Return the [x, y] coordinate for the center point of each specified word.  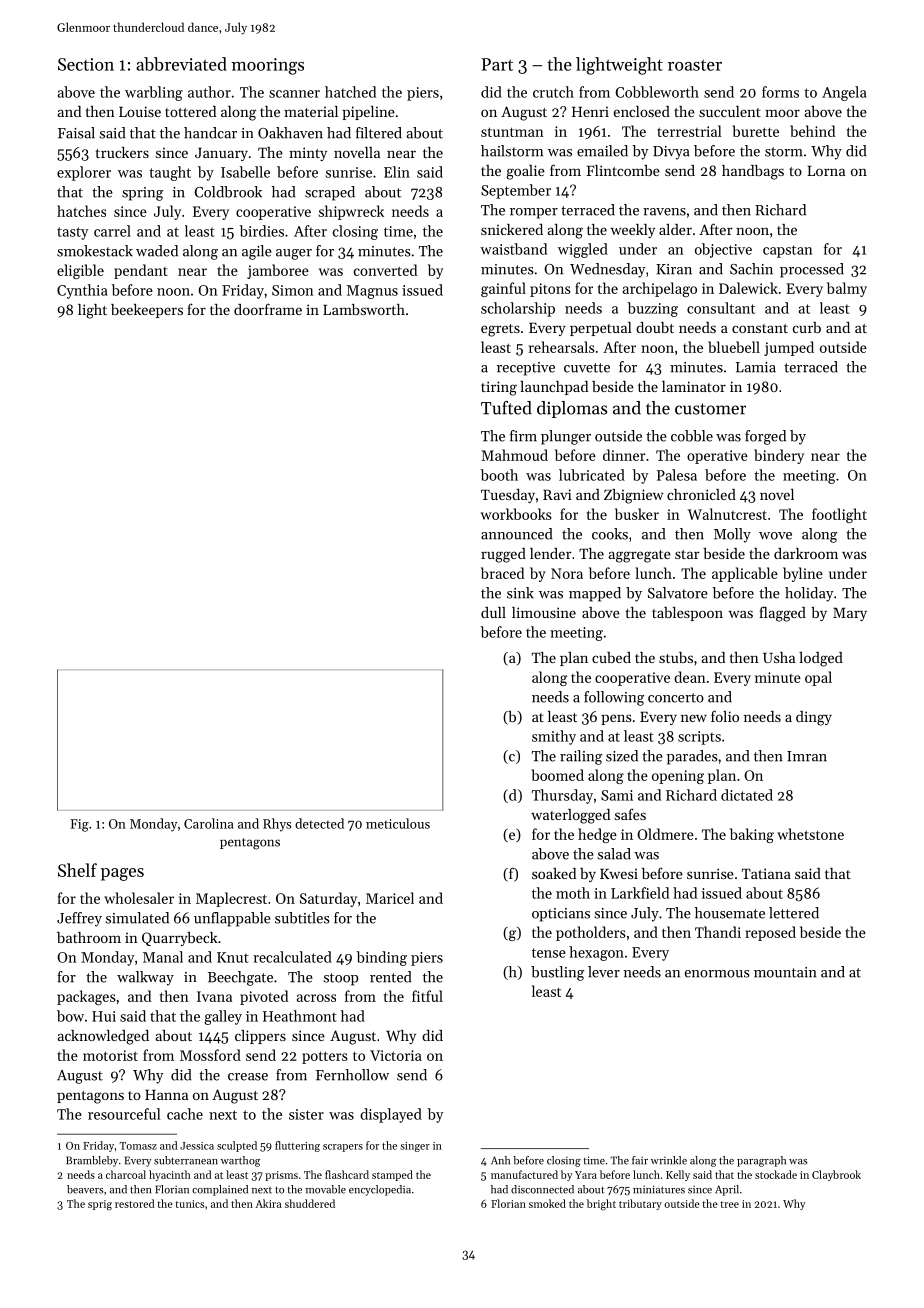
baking [752, 835]
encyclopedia [380, 1190]
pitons [550, 290]
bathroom [89, 937]
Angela [844, 93]
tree [729, 1204]
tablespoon [687, 614]
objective [723, 250]
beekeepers [147, 311]
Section [86, 64]
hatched [350, 92]
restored [134, 1203]
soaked [554, 873]
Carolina [209, 823]
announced [516, 534]
